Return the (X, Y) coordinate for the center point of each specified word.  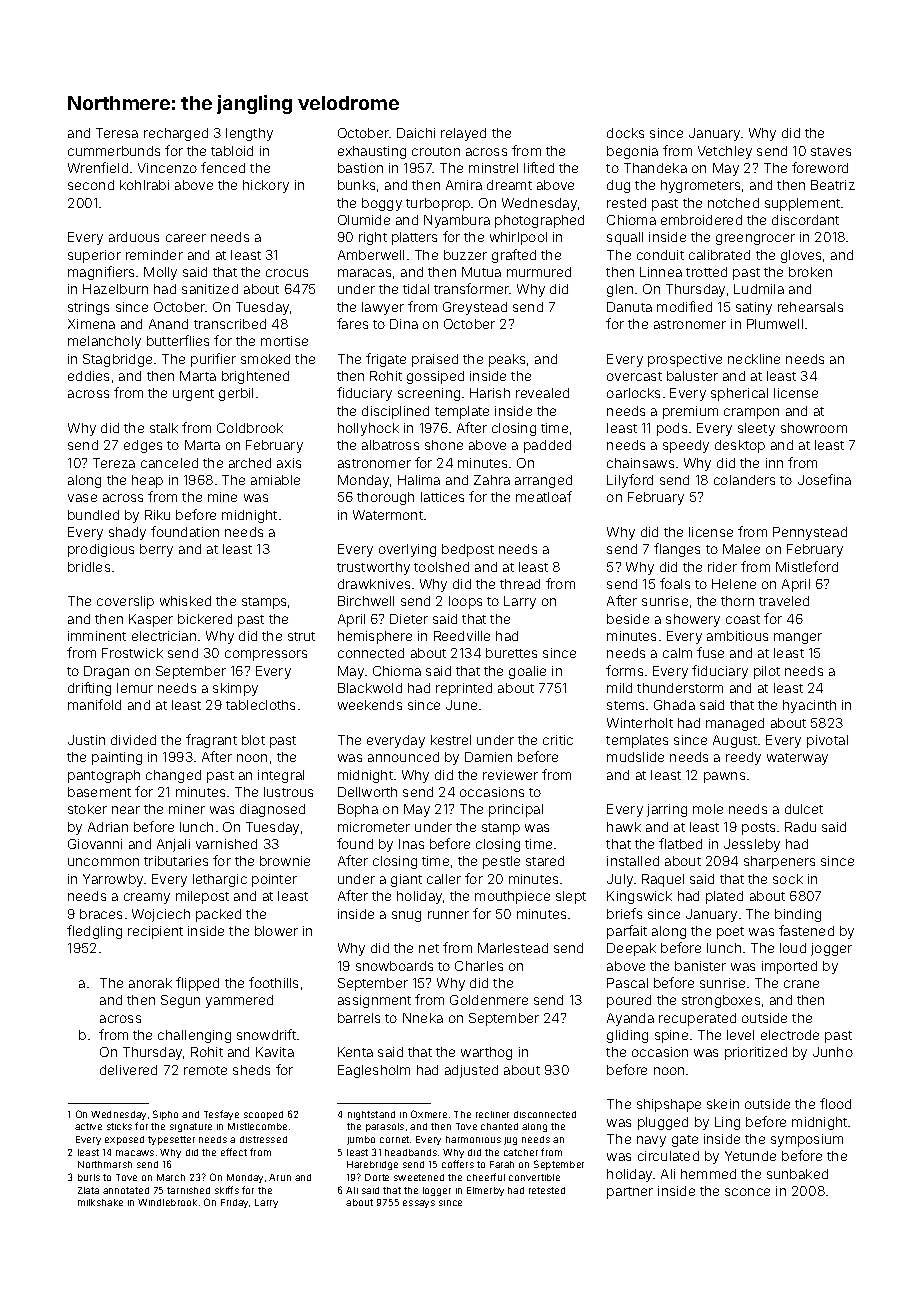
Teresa (117, 133)
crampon (751, 413)
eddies (88, 376)
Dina (404, 324)
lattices (442, 497)
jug (510, 1141)
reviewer (510, 775)
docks (625, 133)
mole (708, 809)
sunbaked (797, 1174)
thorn (737, 601)
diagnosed (272, 810)
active (88, 1126)
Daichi (416, 133)
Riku (157, 515)
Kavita (275, 1052)
